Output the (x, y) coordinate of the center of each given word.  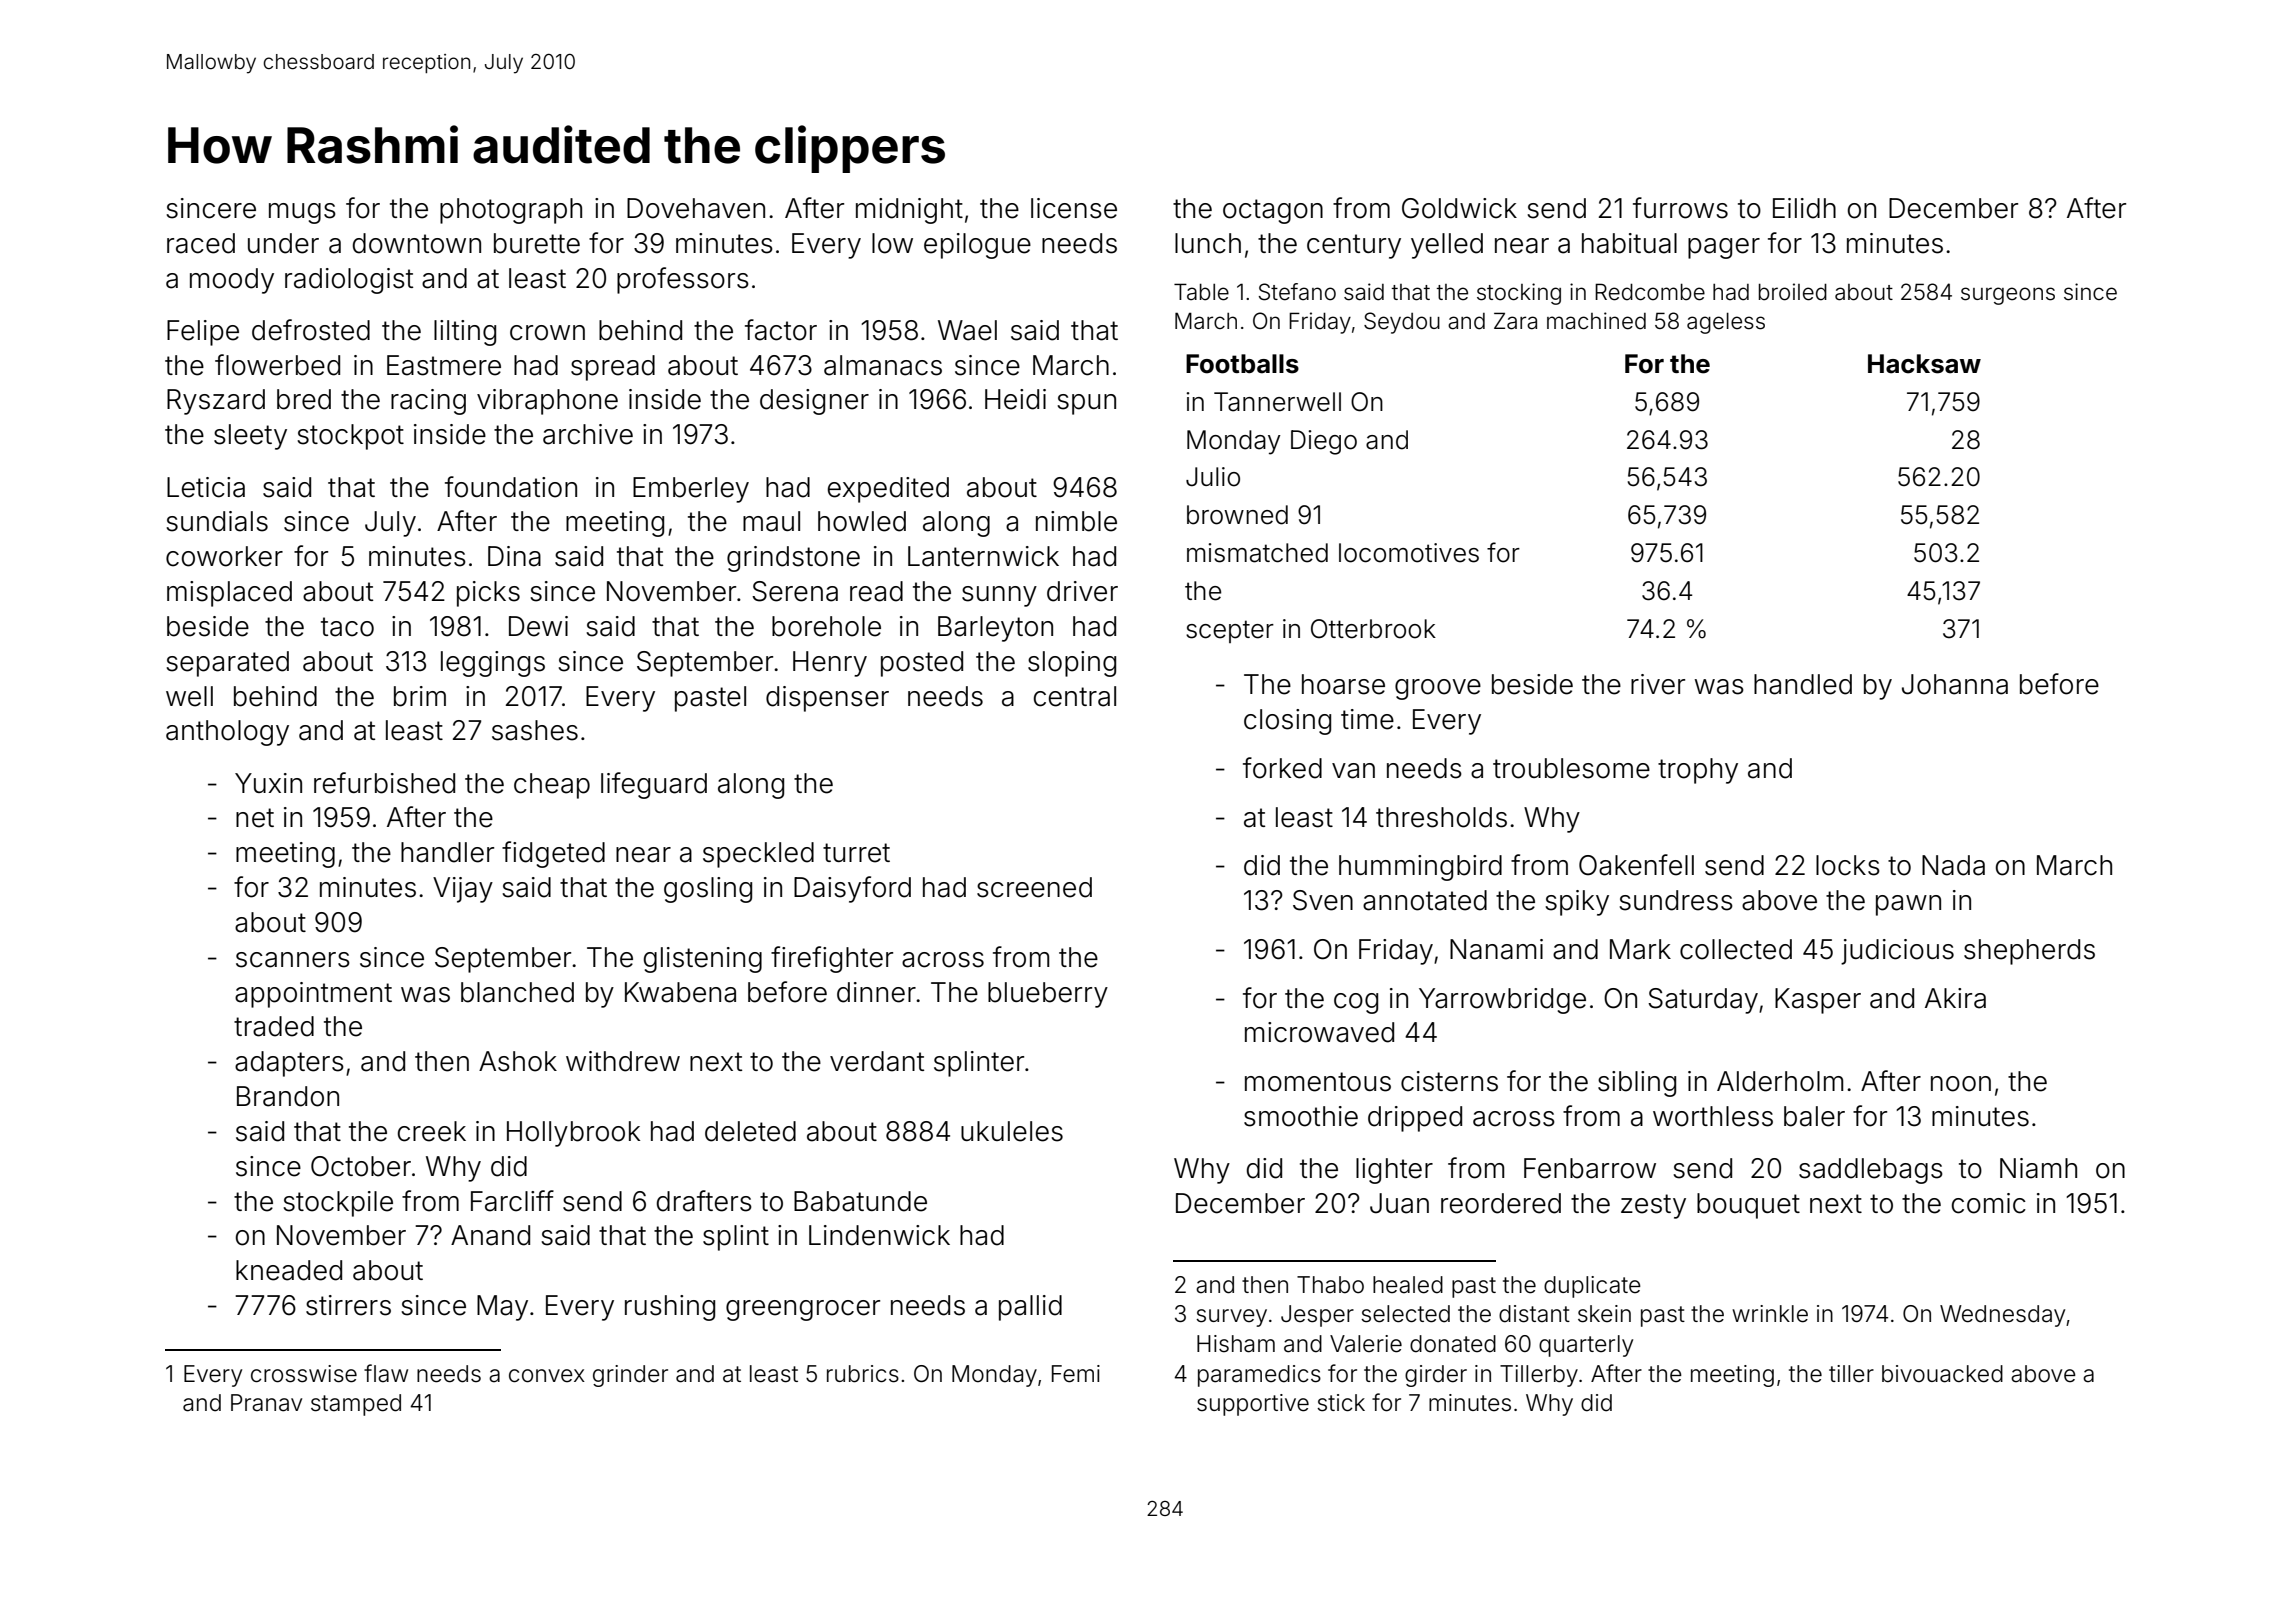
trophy (1698, 771)
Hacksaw (1924, 364)
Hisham (1236, 1344)
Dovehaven (696, 208)
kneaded (289, 1270)
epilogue (977, 246)
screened (1034, 887)
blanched (517, 992)
